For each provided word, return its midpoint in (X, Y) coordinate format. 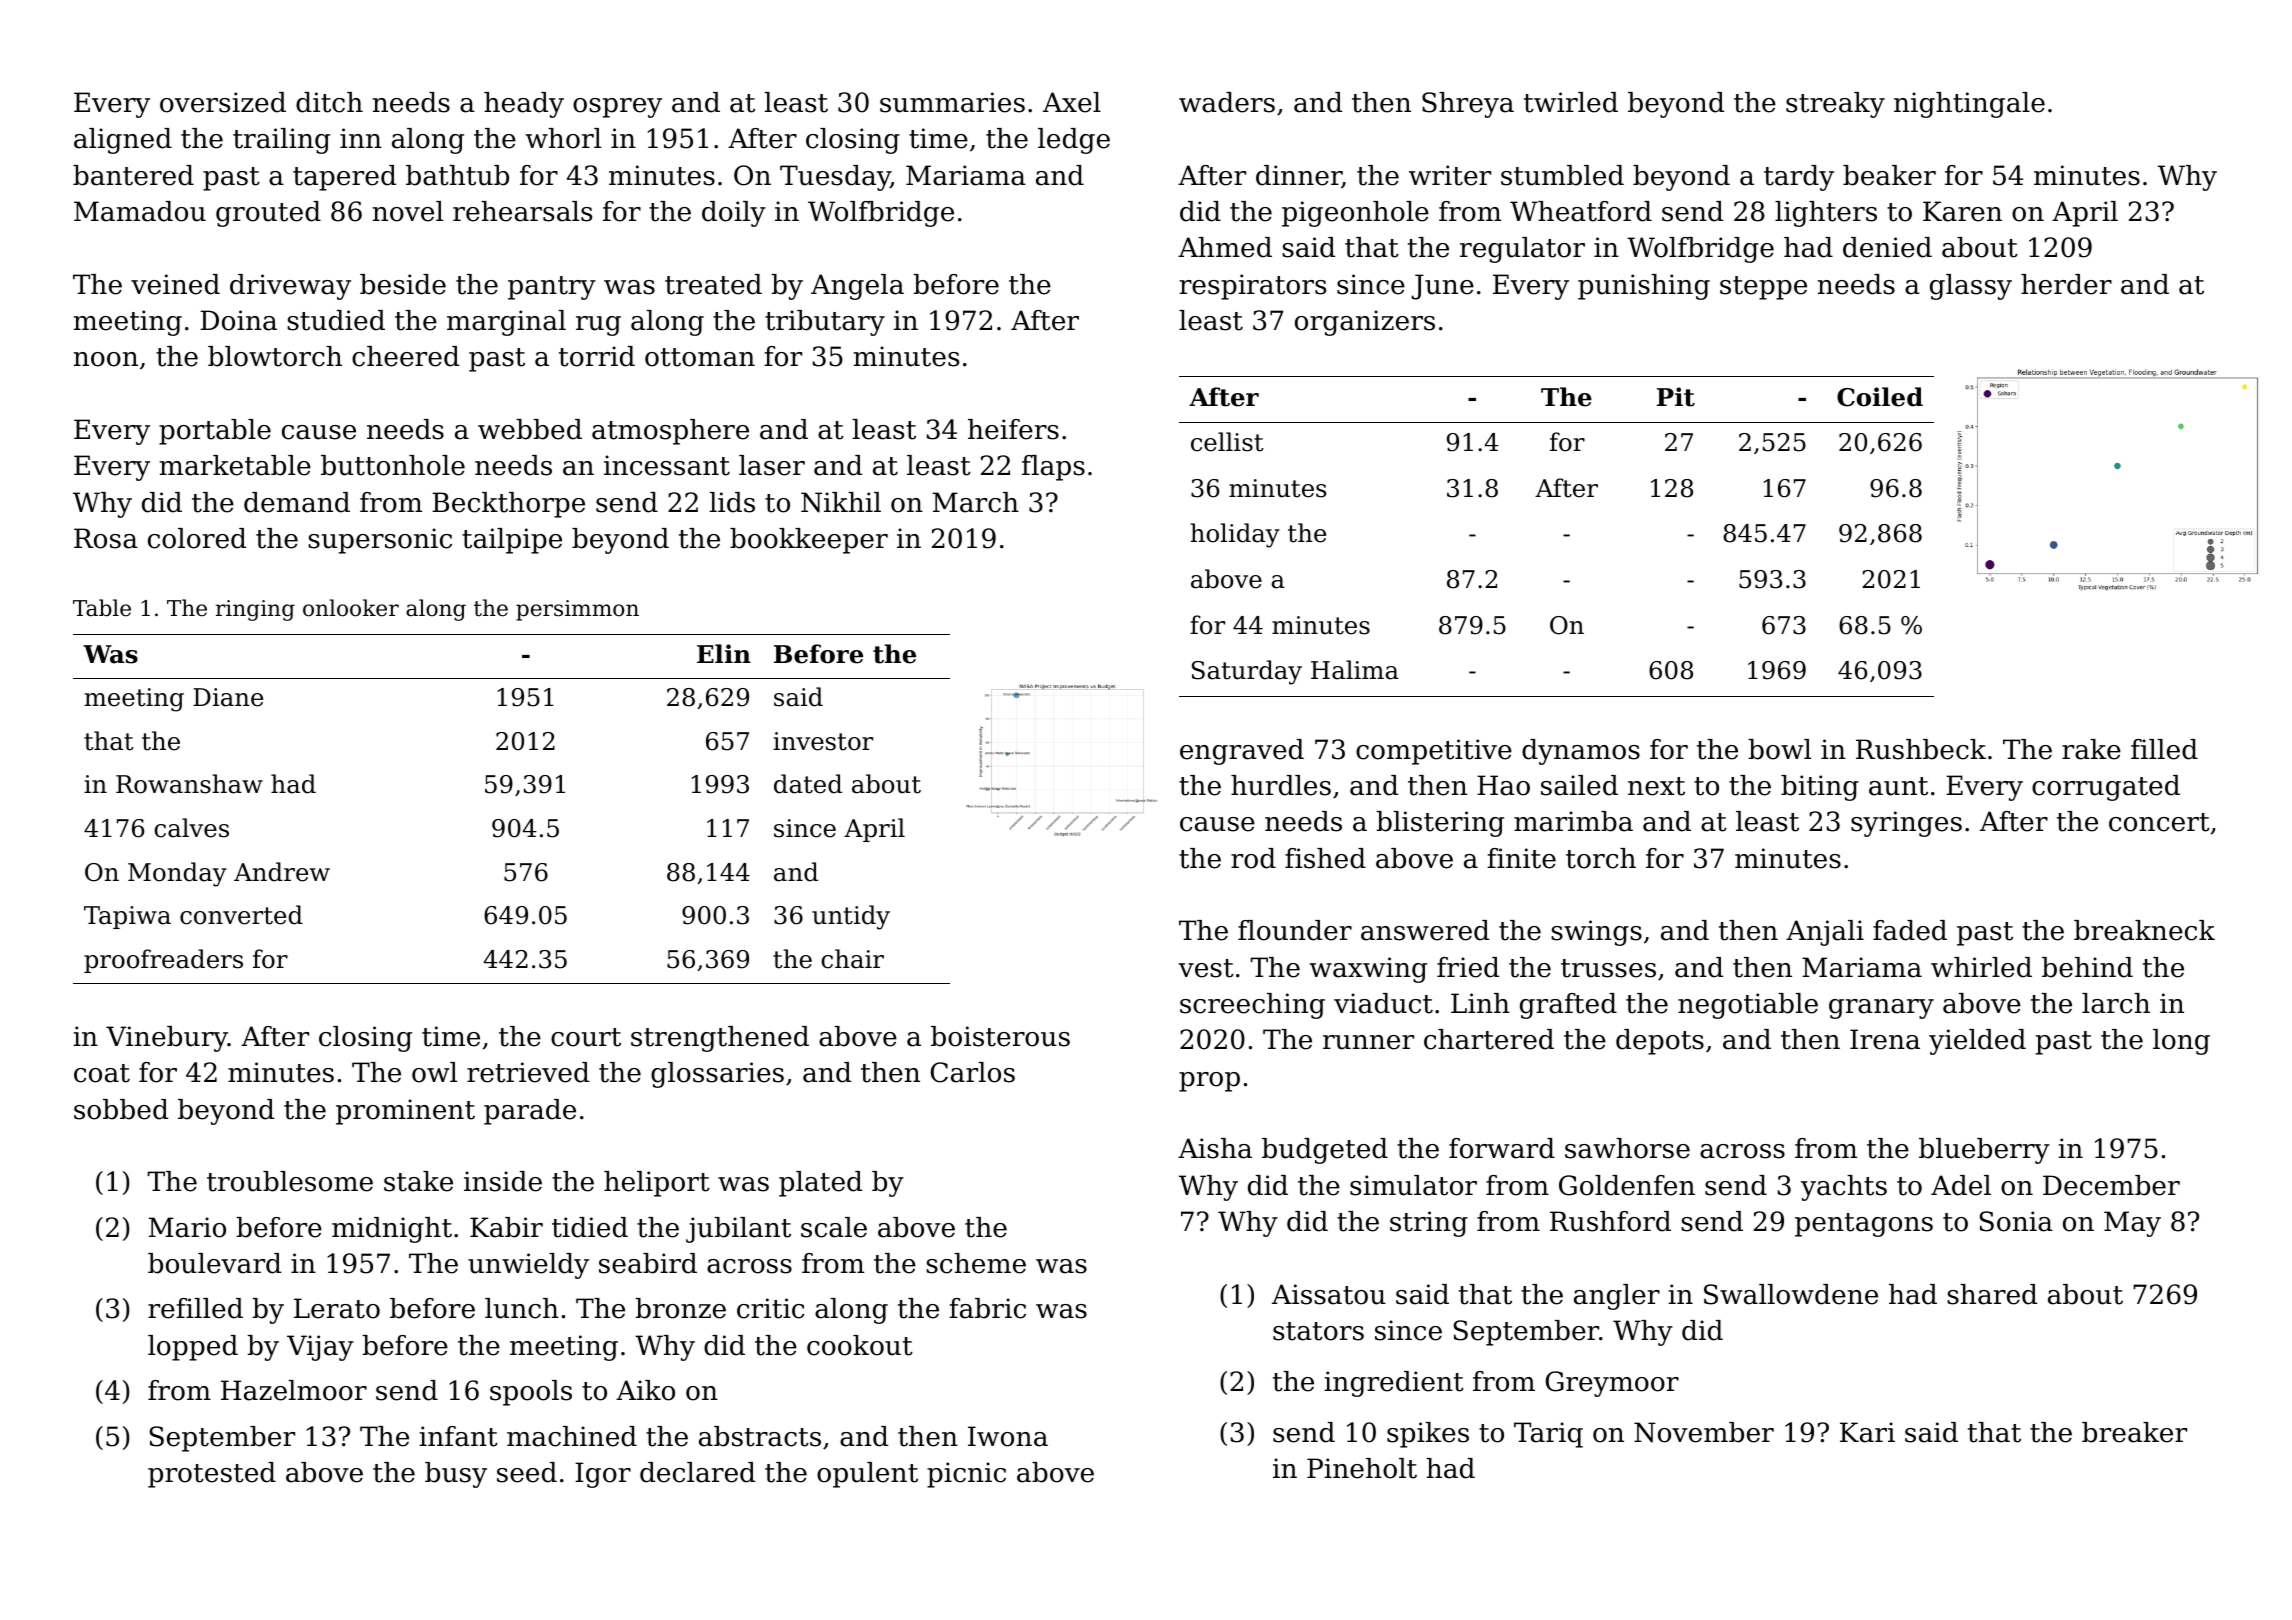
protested (212, 1475)
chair (852, 959)
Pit (1676, 397)
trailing (281, 141)
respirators (1253, 287)
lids (732, 502)
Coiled (1880, 397)
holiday (1235, 535)
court (586, 1037)
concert (2159, 822)
